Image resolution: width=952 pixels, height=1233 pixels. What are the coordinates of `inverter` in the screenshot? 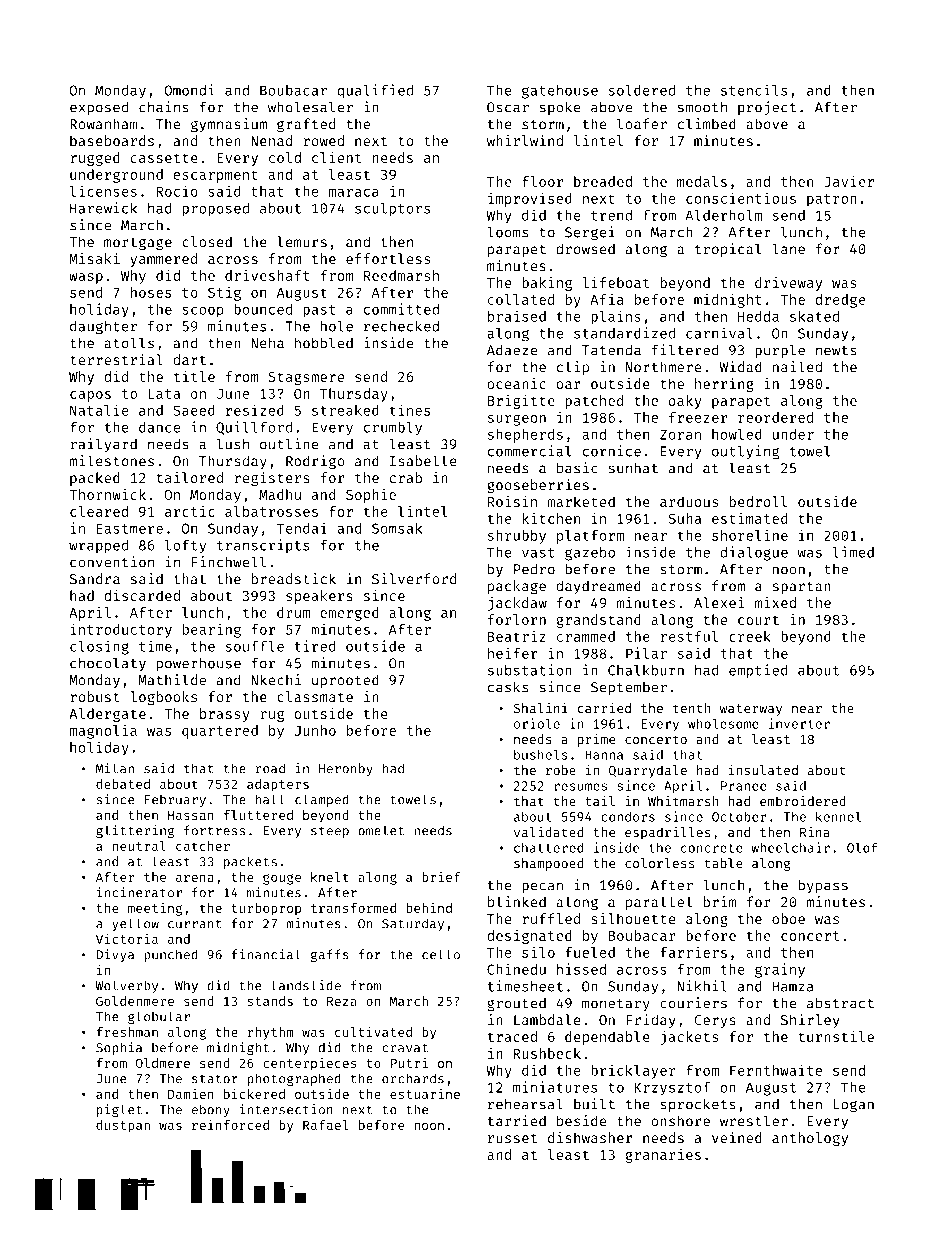 It's located at (799, 723).
